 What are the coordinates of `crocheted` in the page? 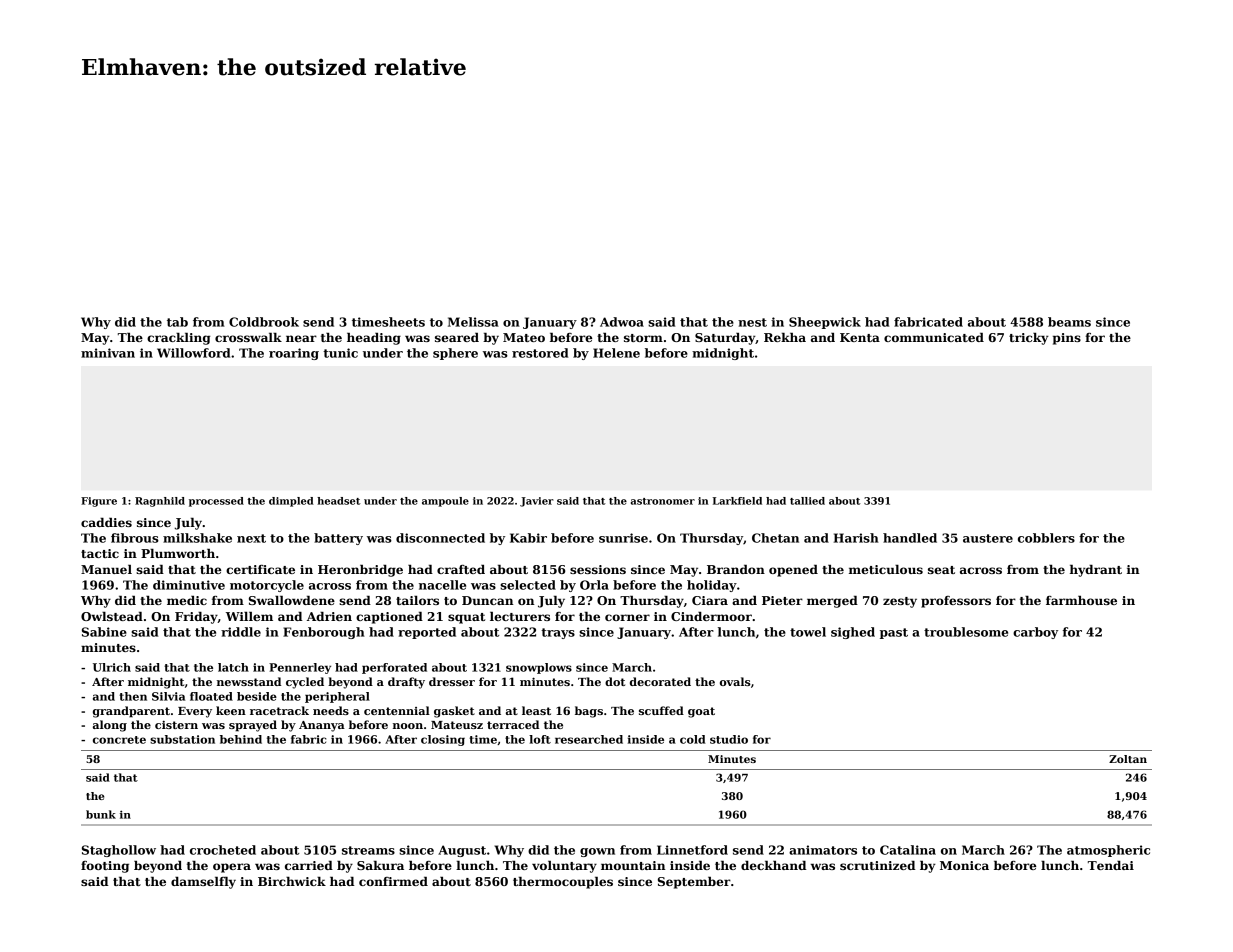 It's located at (223, 850).
